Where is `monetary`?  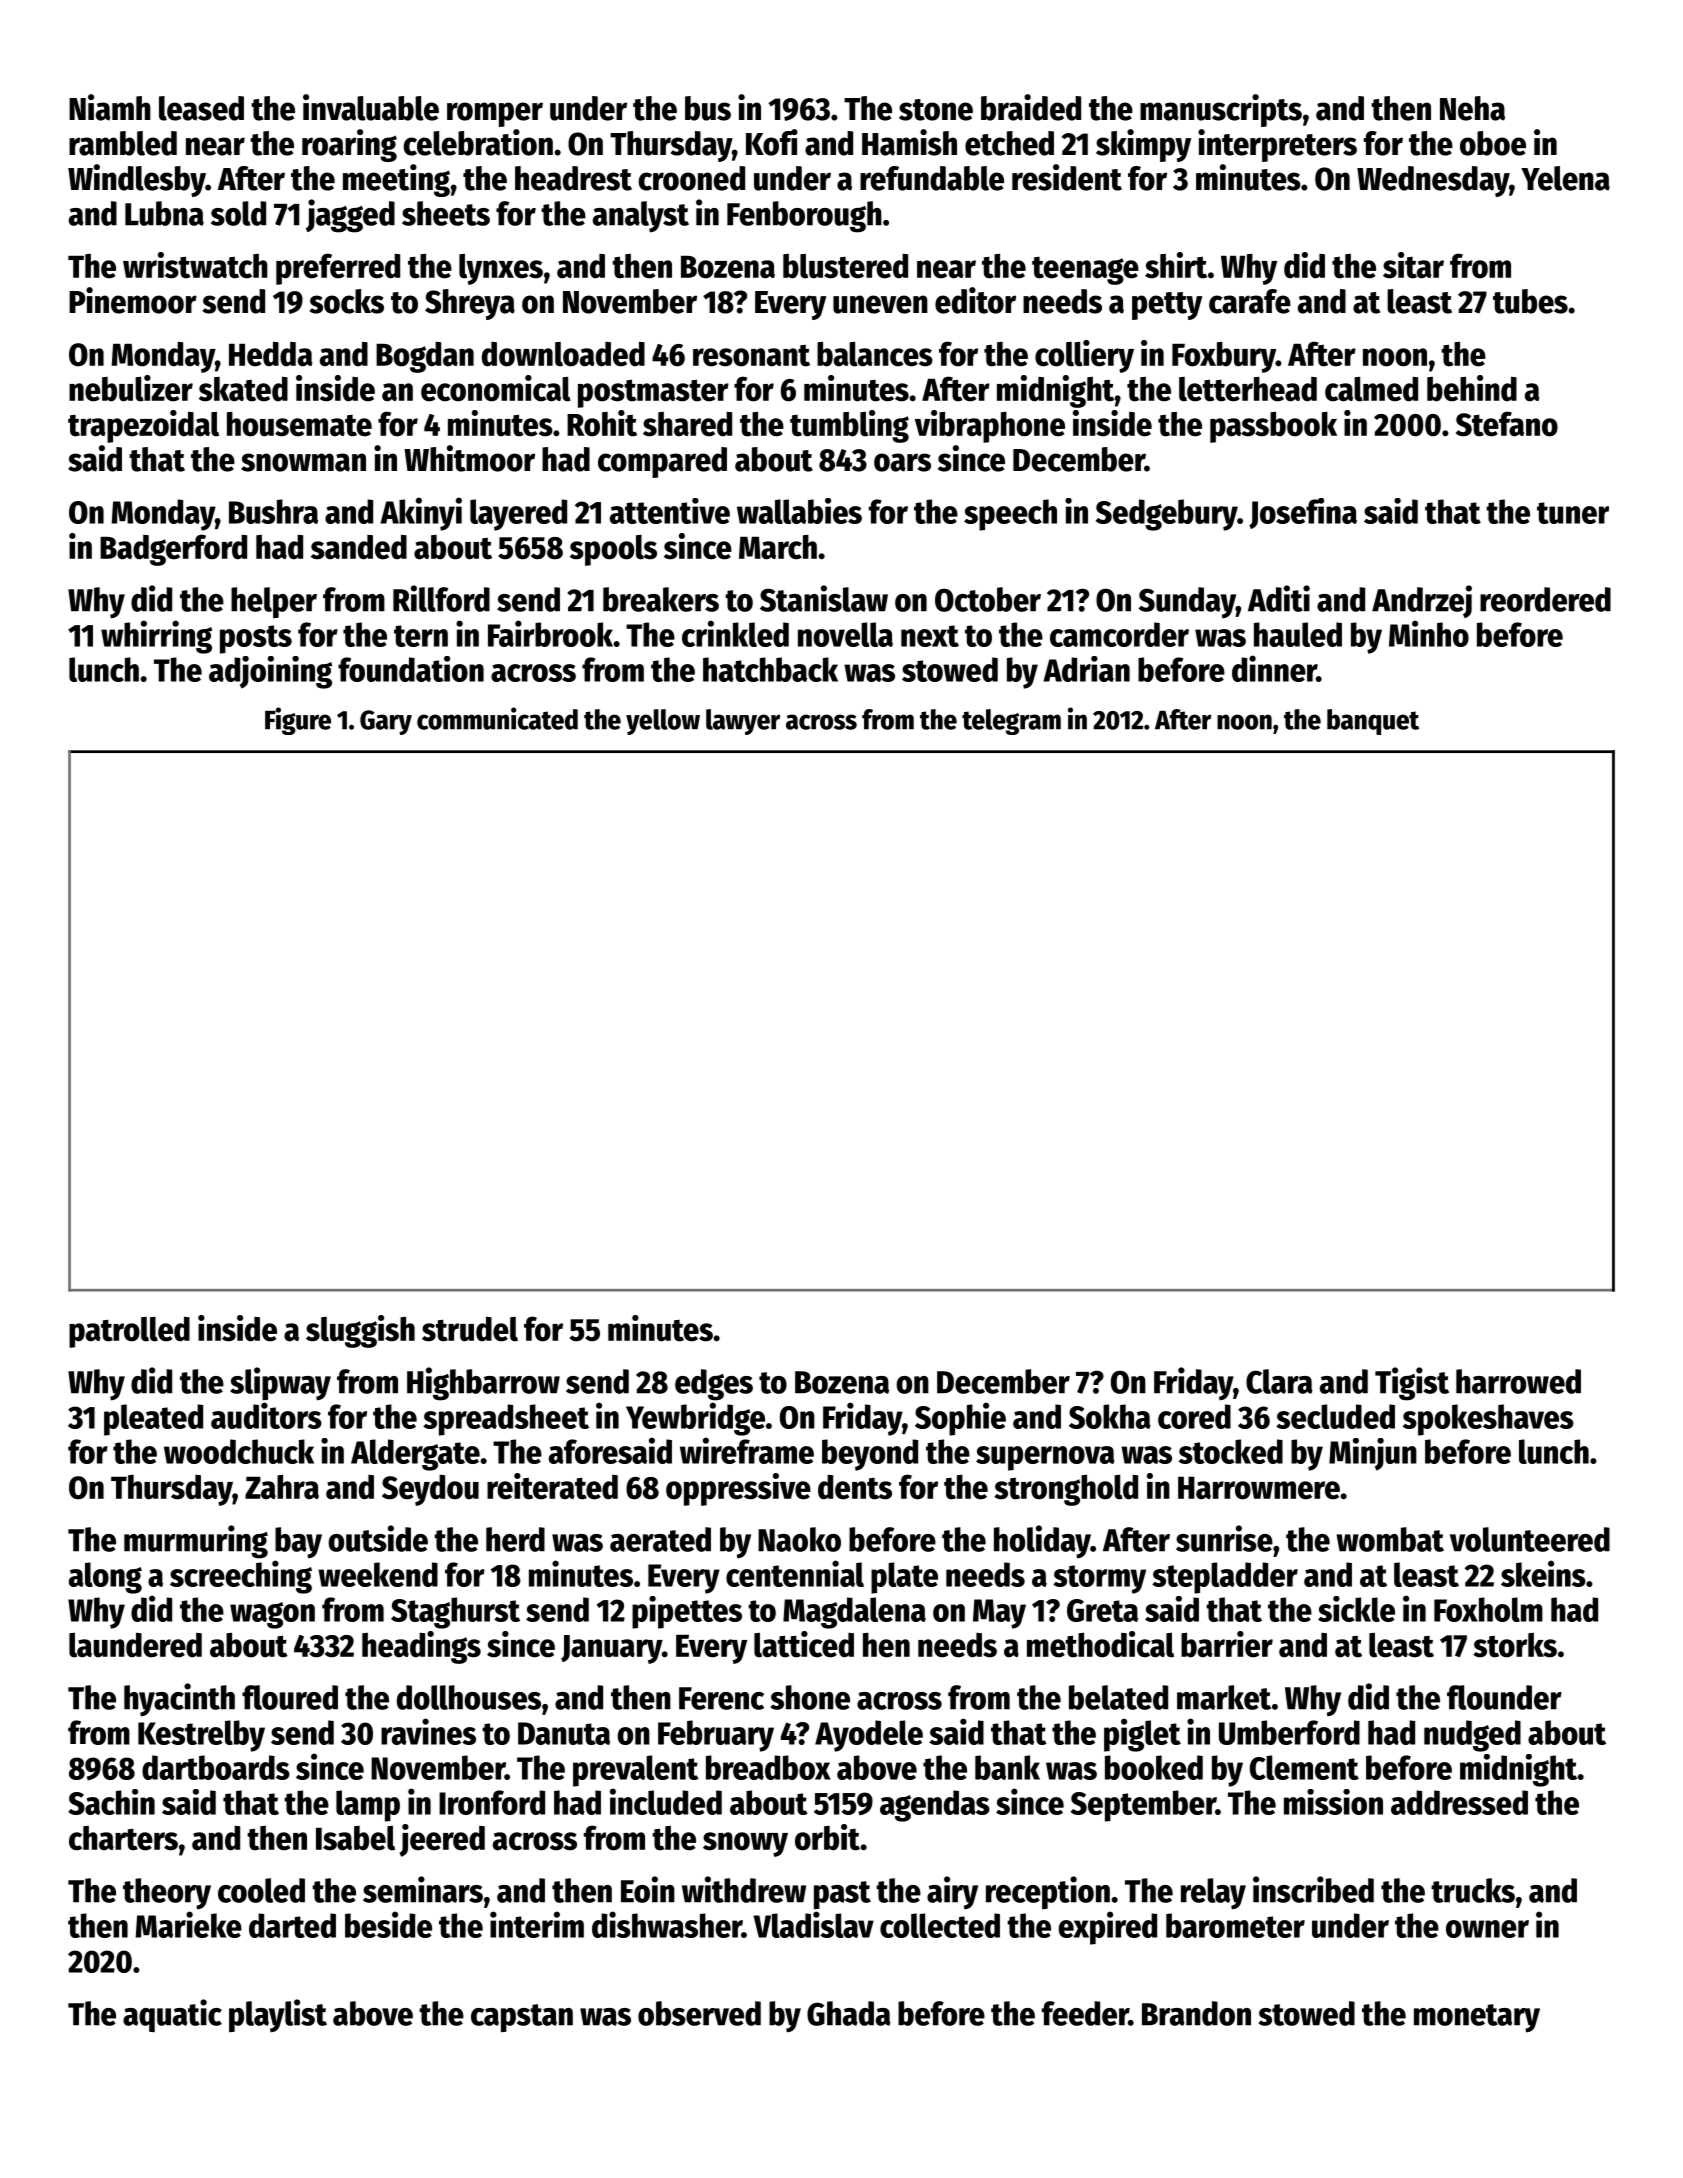 monetary is located at coordinates (1477, 2018).
